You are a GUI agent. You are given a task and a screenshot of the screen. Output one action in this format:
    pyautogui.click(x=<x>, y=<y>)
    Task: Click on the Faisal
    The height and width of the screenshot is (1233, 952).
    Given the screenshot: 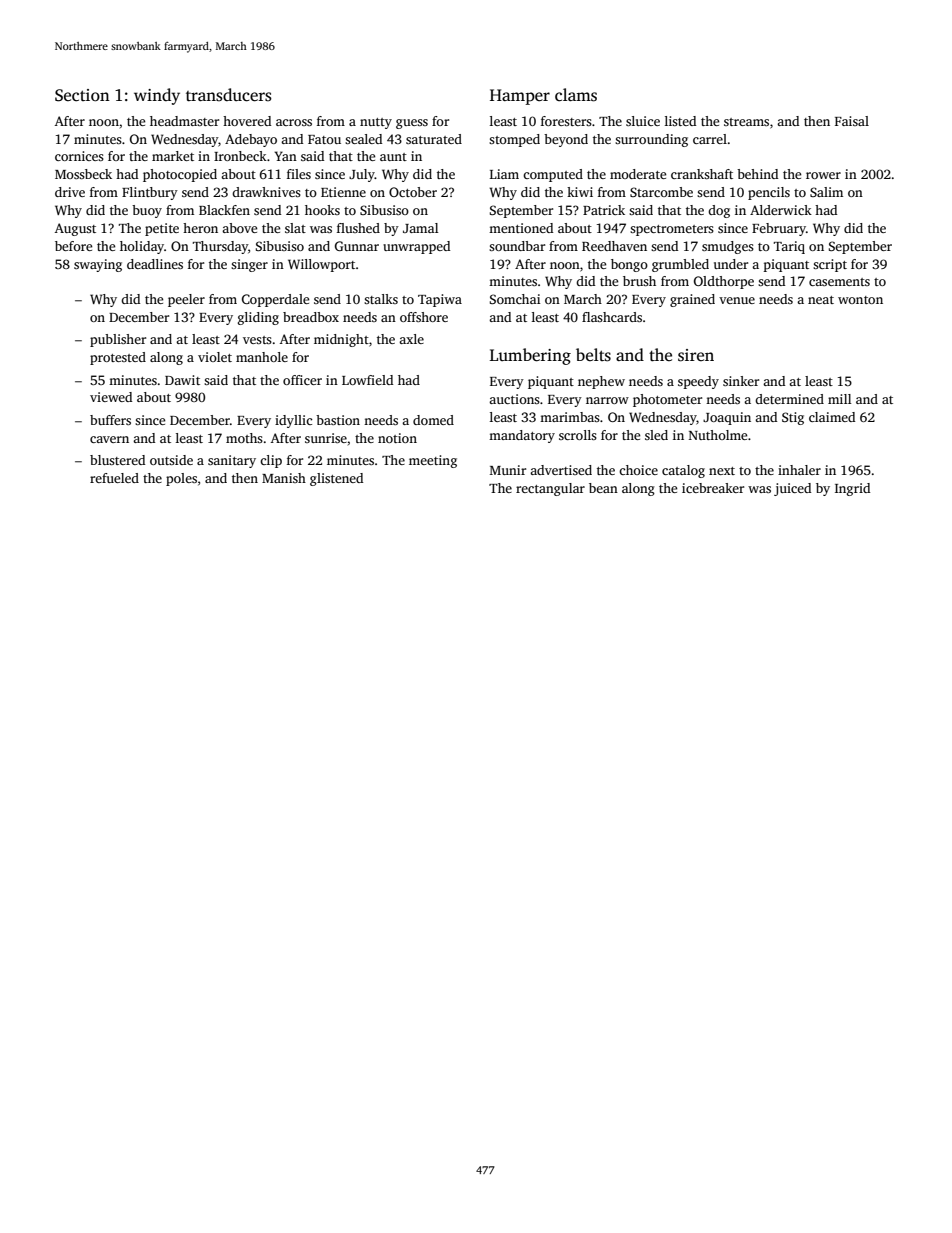 What is the action you would take?
    pyautogui.click(x=852, y=121)
